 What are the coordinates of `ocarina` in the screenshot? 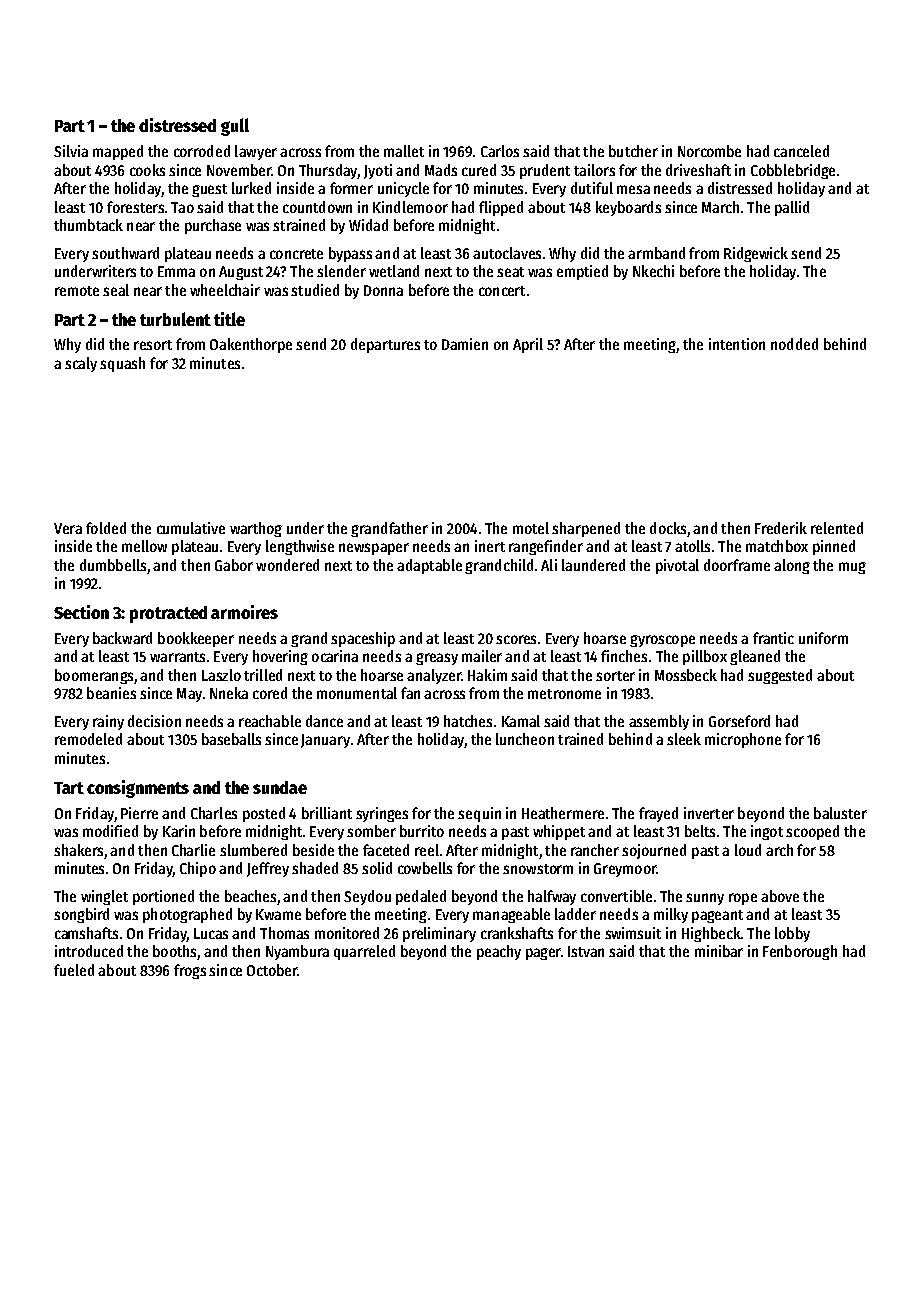 It's located at (335, 656).
